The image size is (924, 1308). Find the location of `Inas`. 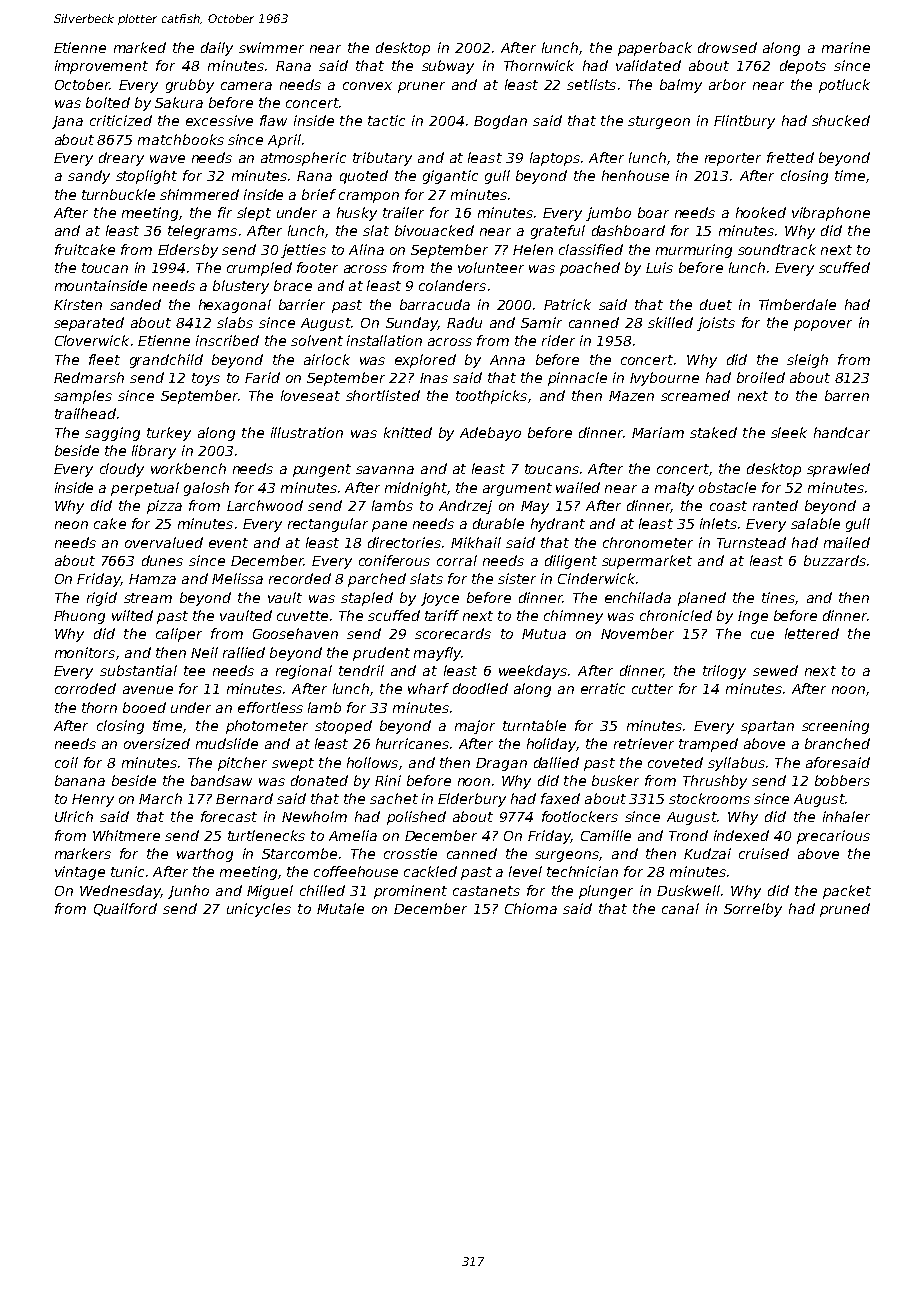

Inas is located at coordinates (434, 378).
